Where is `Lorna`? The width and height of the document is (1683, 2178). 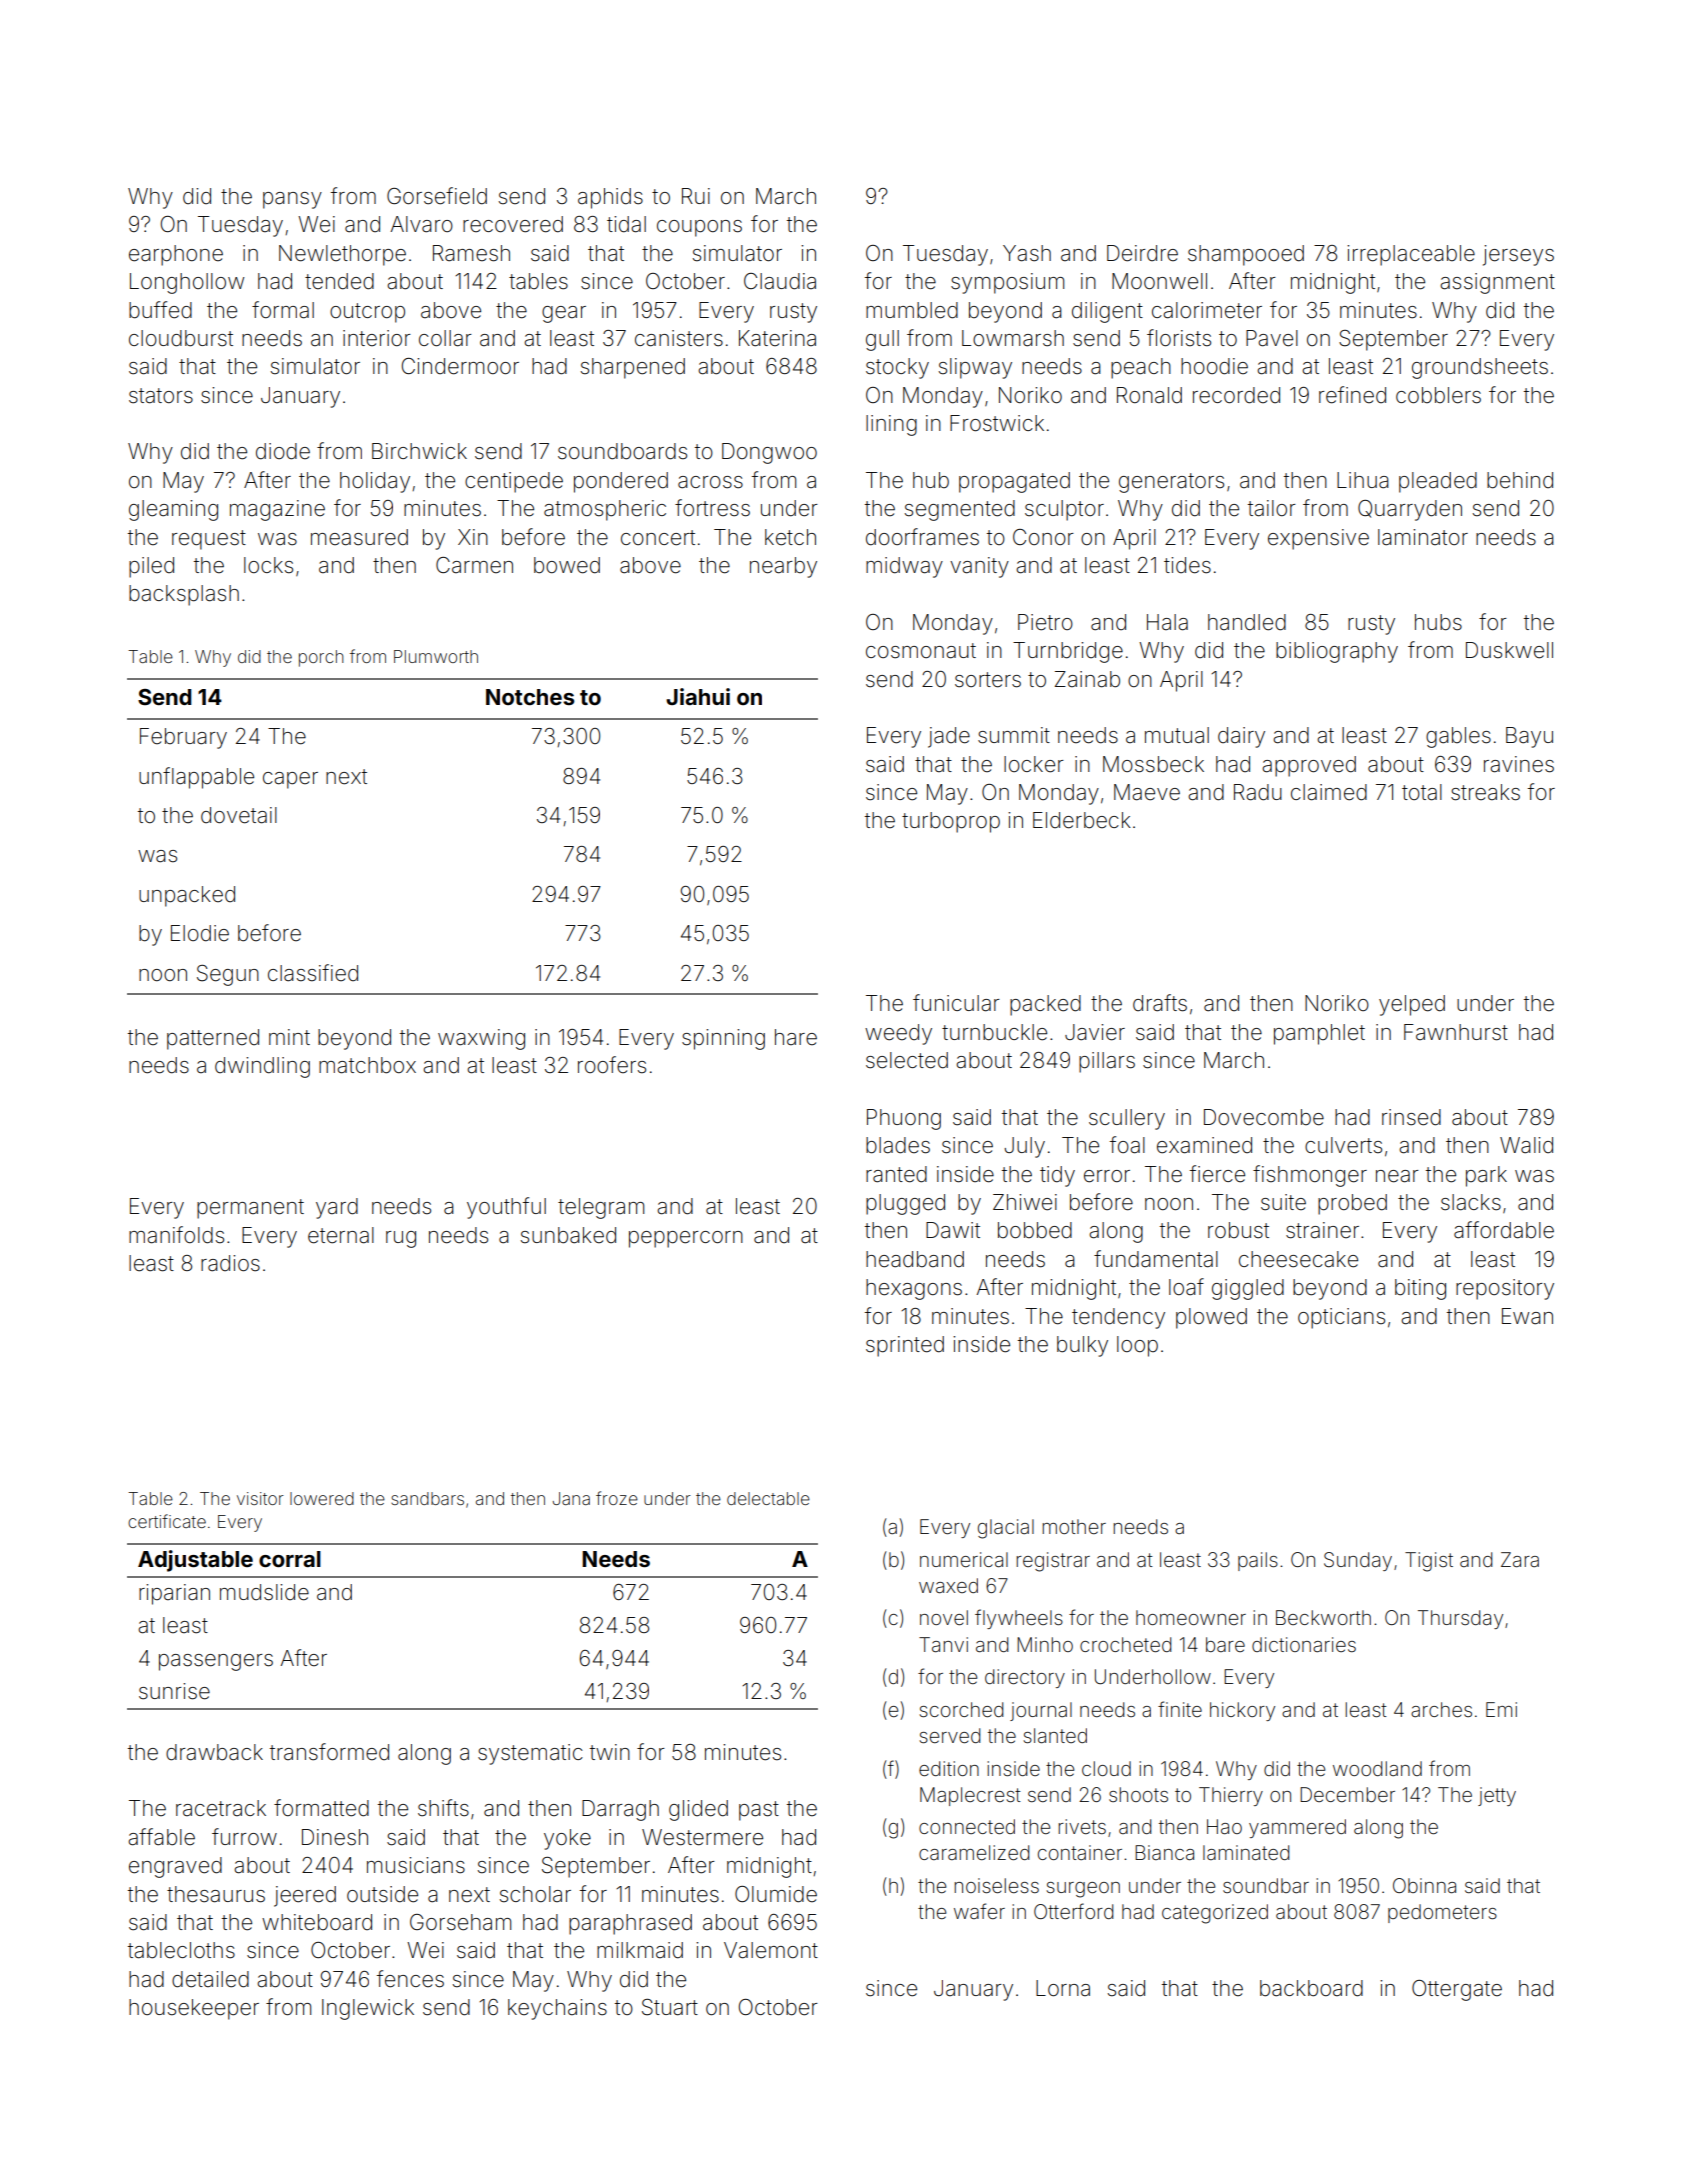
Lorna is located at coordinates (1063, 1988).
